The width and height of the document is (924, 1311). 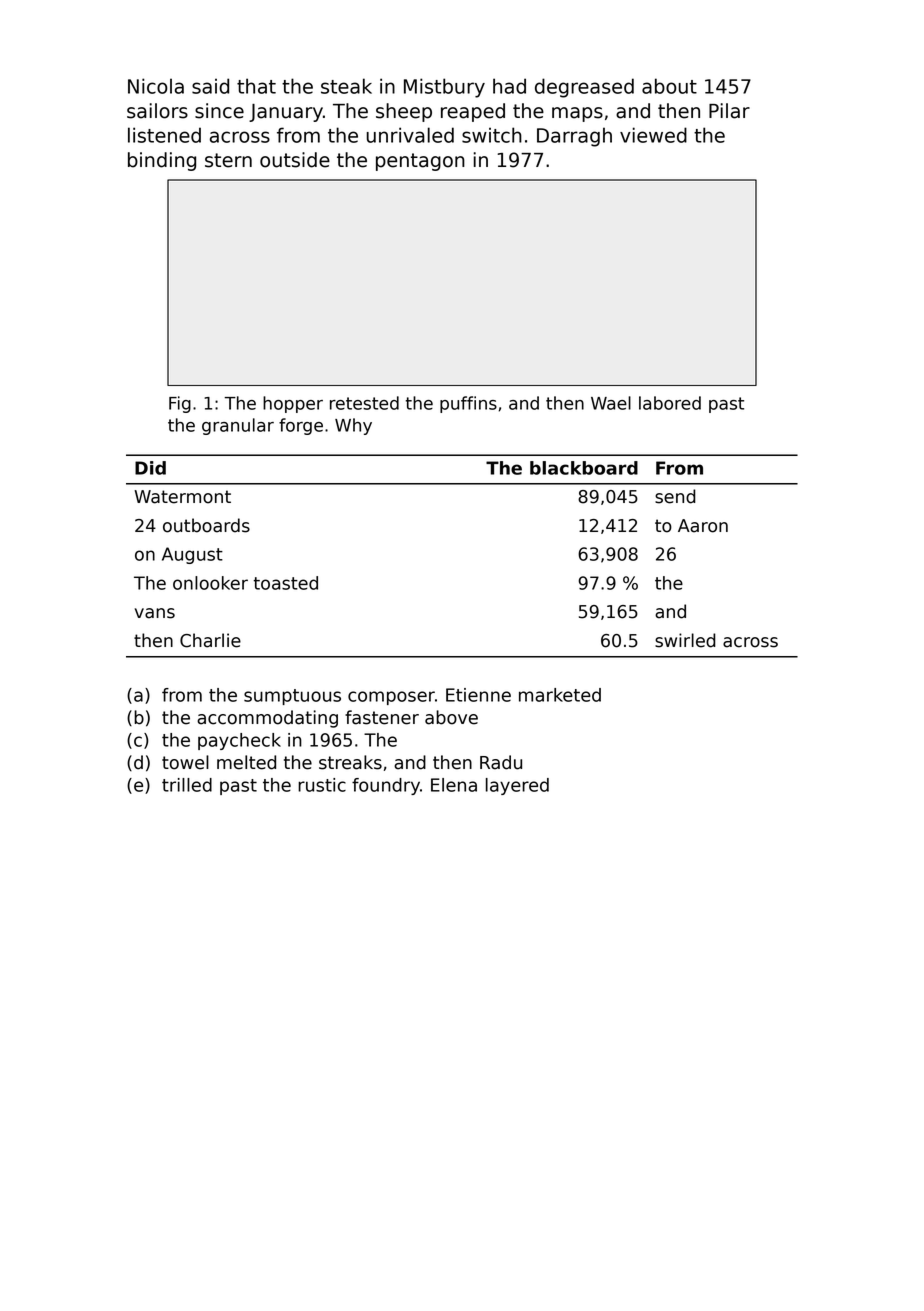 I want to click on had, so click(x=509, y=86).
